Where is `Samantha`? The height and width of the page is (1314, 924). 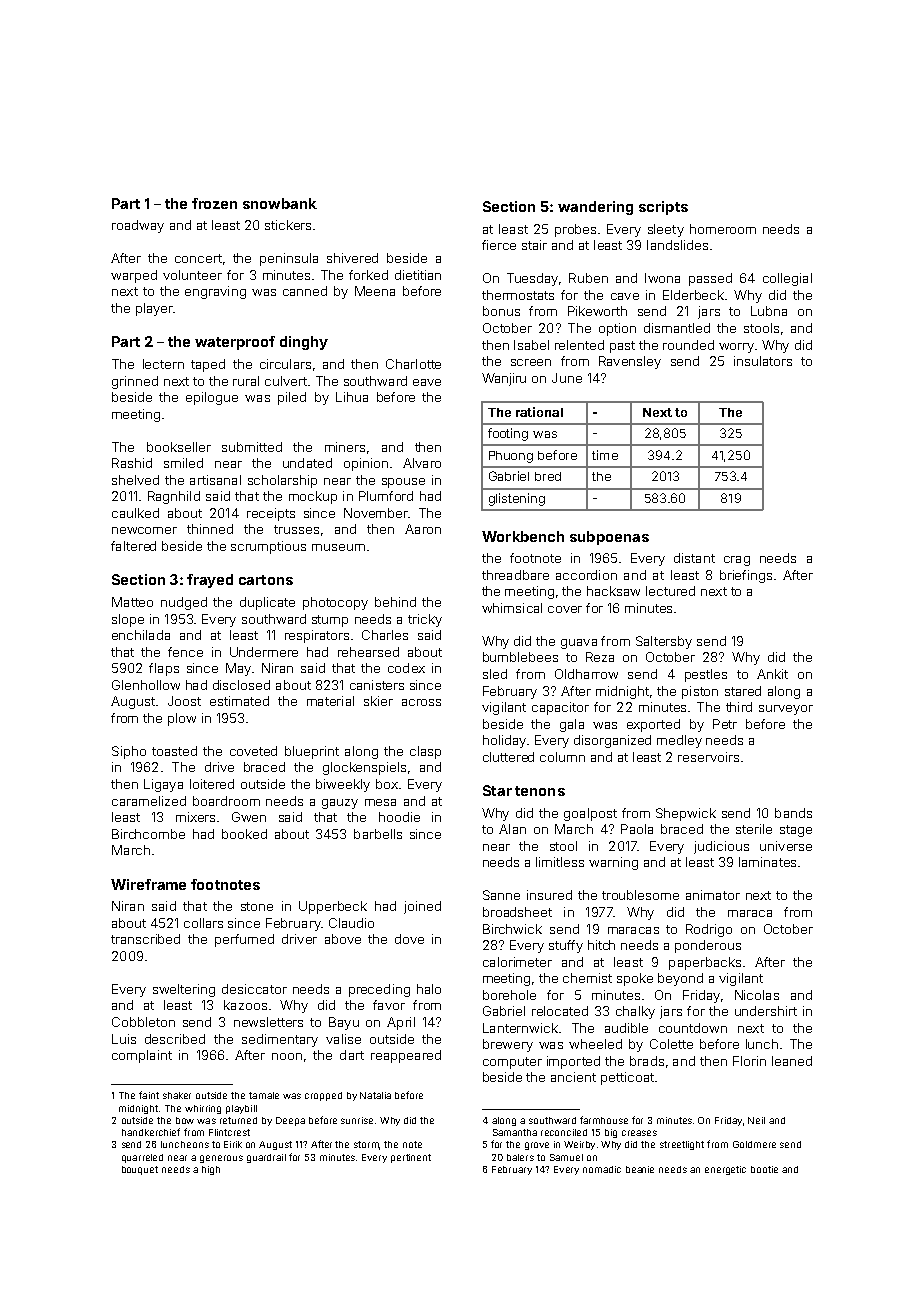
Samantha is located at coordinates (515, 1132).
